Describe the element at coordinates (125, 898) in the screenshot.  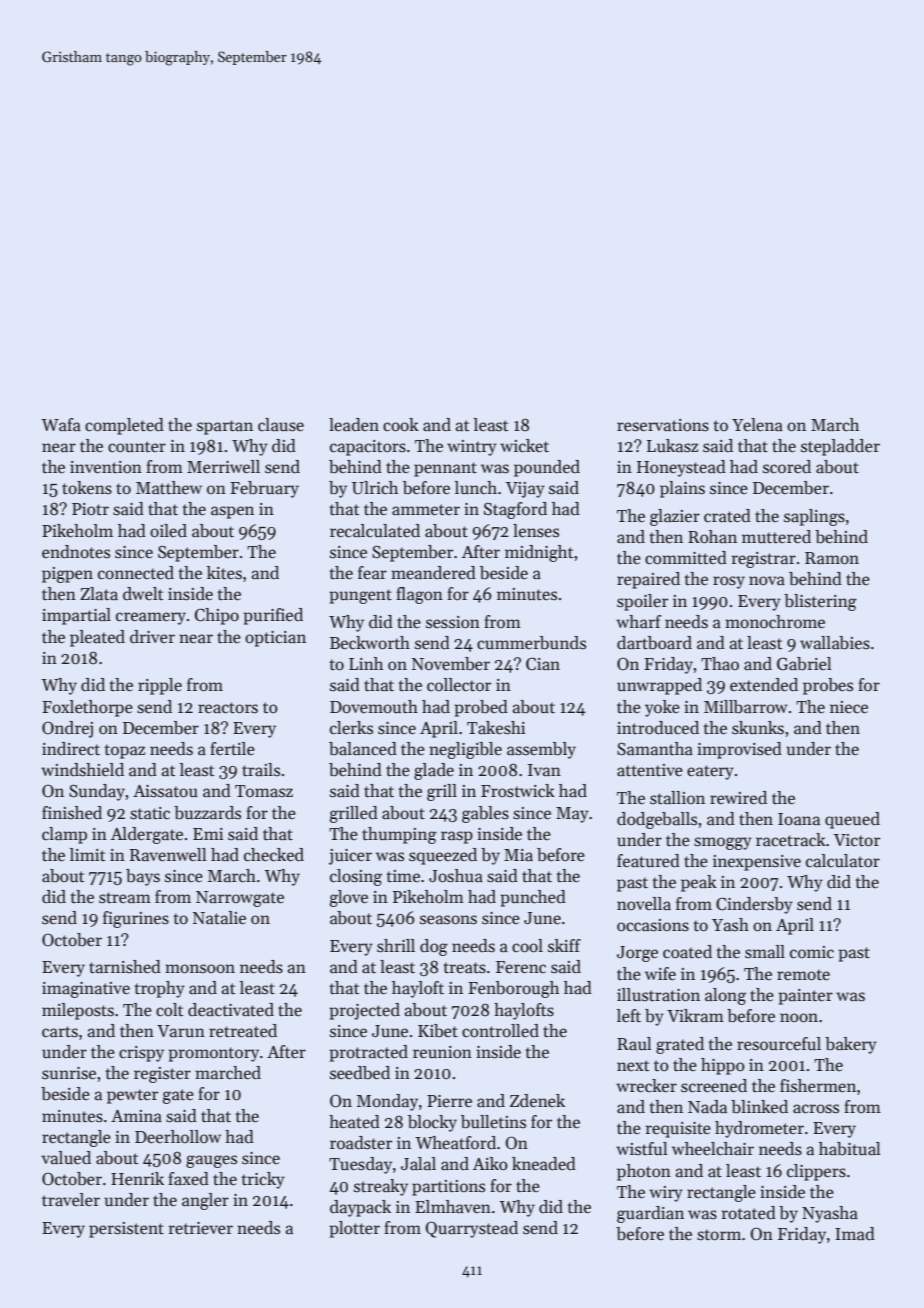
I see `stream` at that location.
